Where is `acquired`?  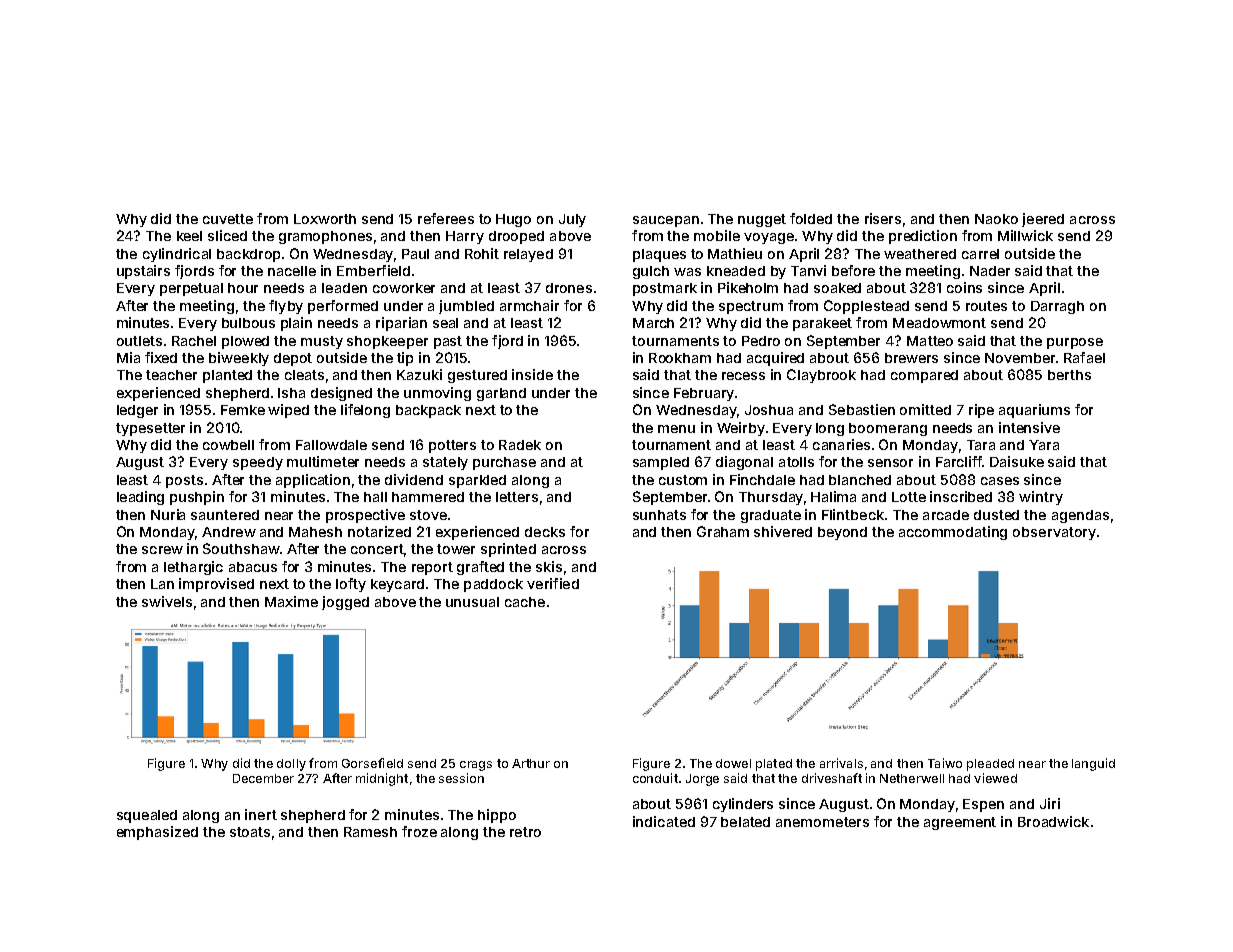
acquired is located at coordinates (775, 359).
